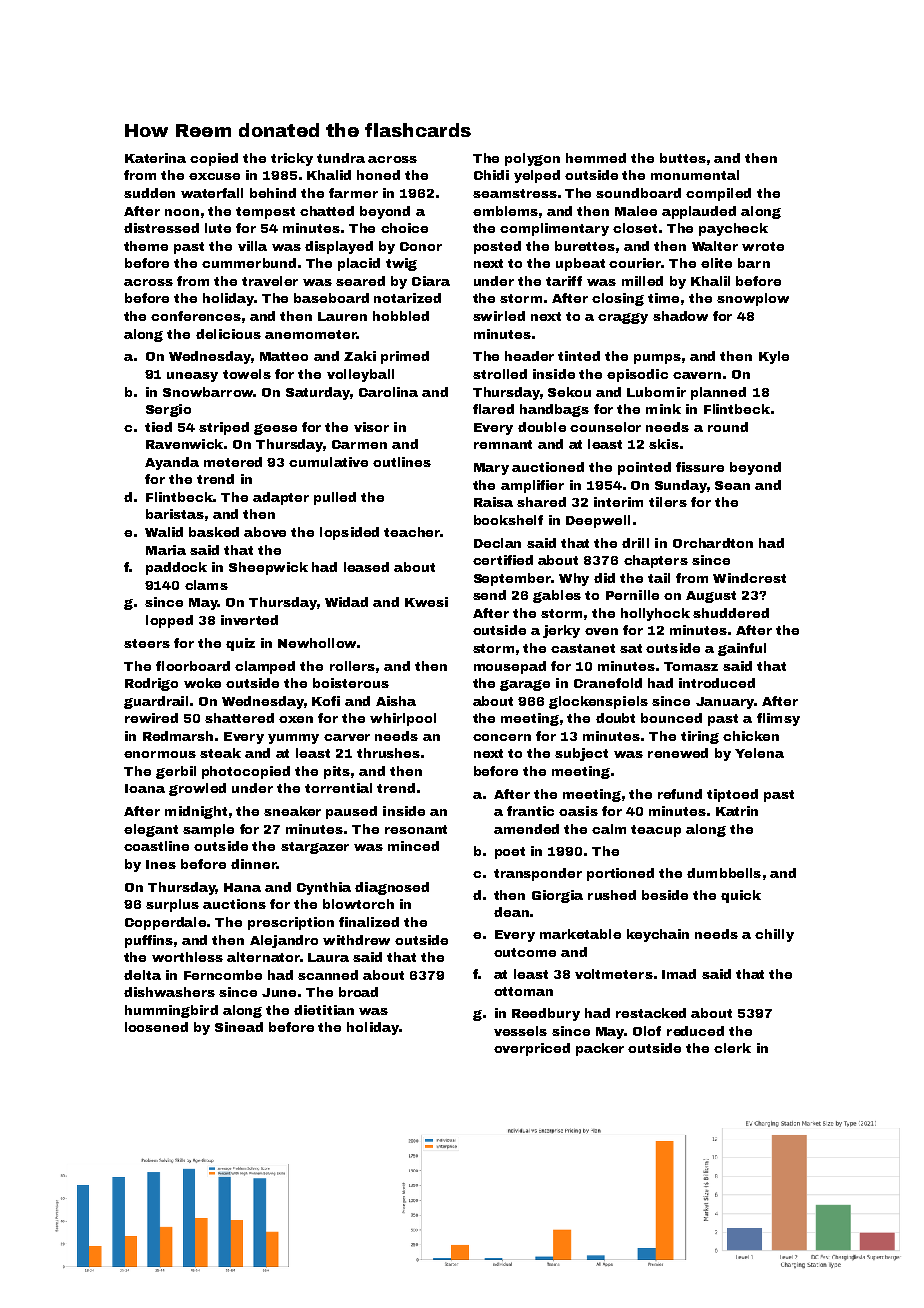 The width and height of the screenshot is (924, 1308). Describe the element at coordinates (149, 193) in the screenshot. I see `sudden` at that location.
